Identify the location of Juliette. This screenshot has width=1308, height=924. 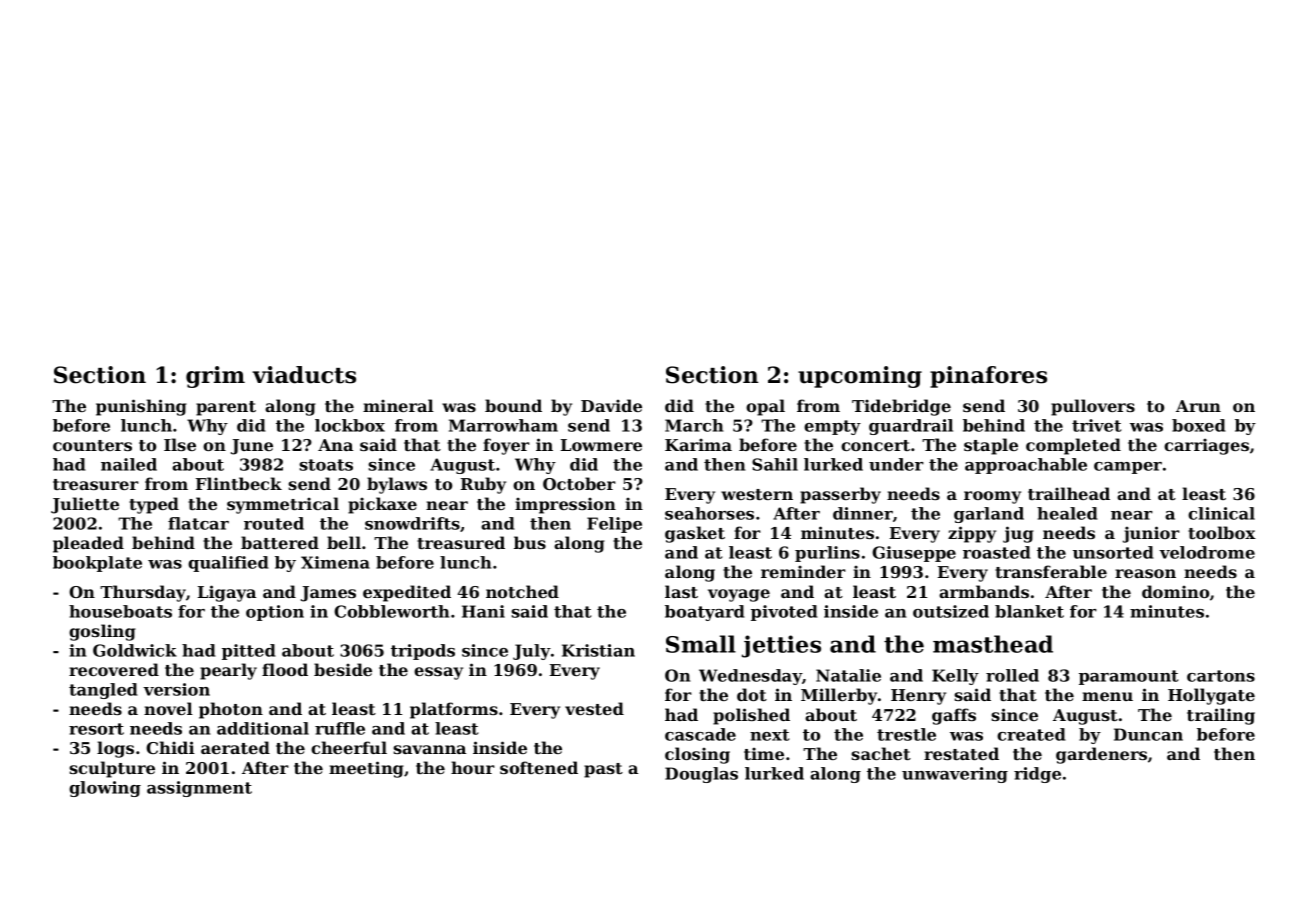
(85, 505).
